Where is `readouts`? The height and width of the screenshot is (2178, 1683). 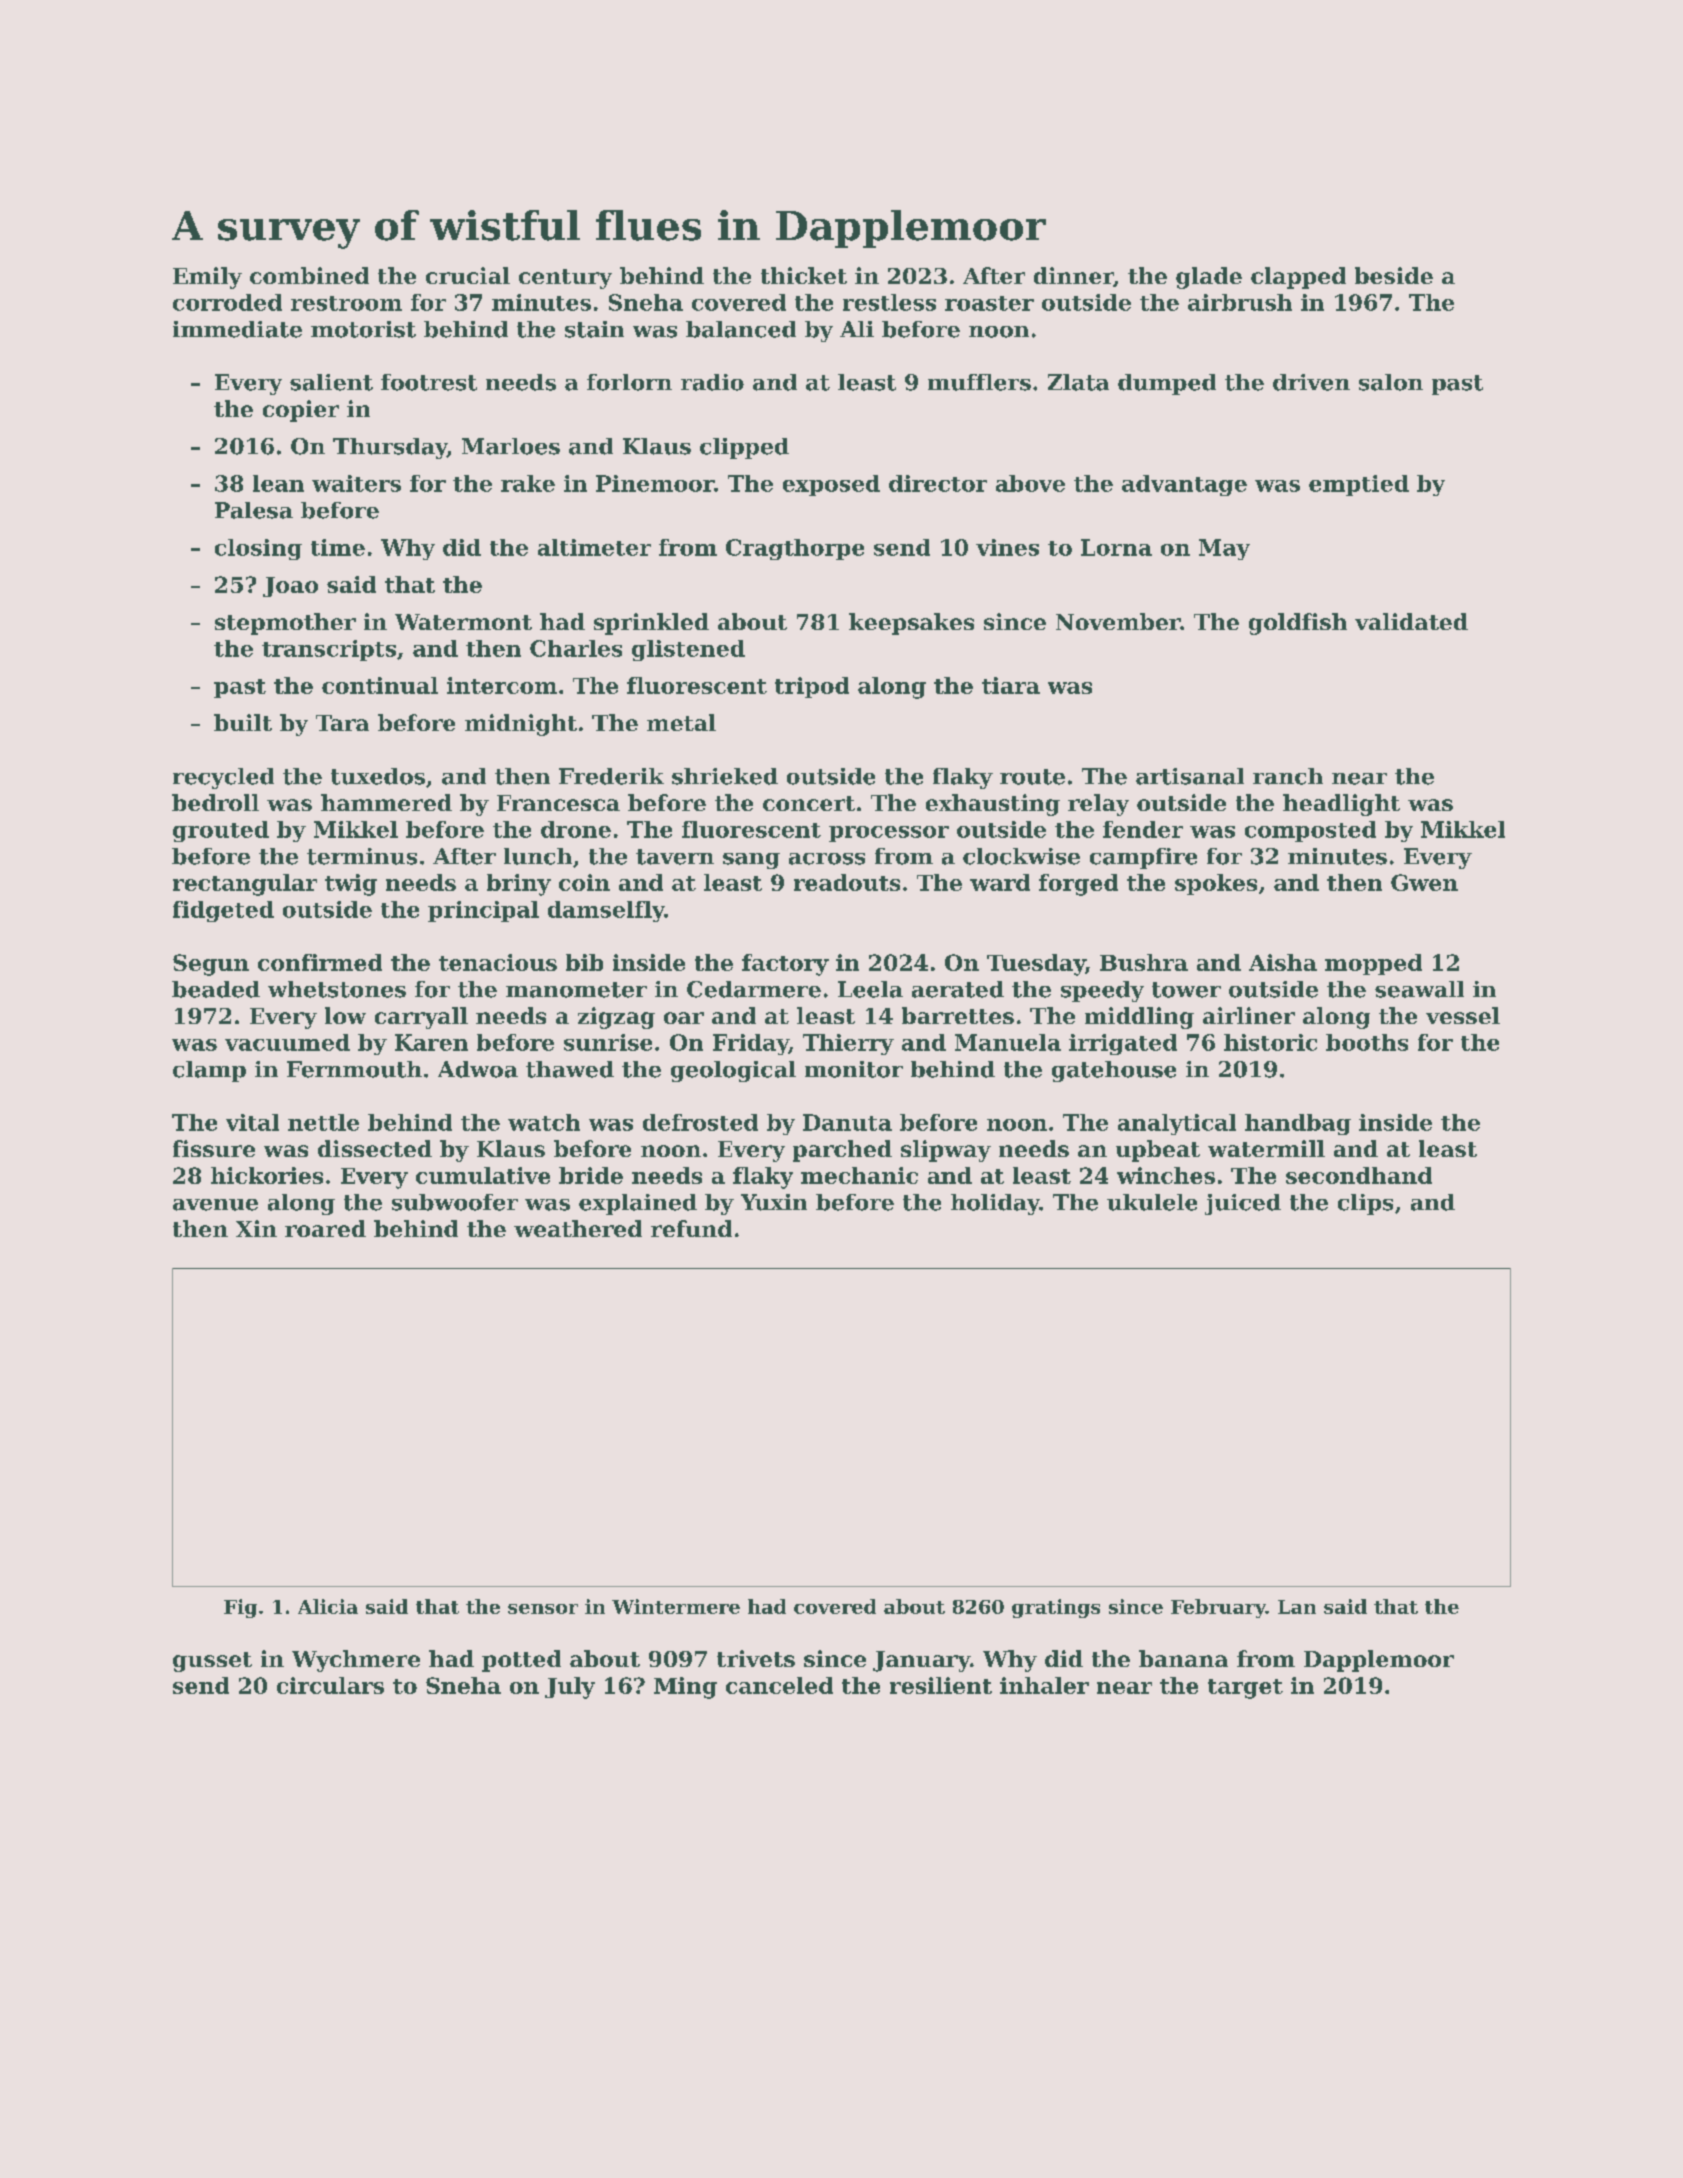
readouts is located at coordinates (847, 882).
